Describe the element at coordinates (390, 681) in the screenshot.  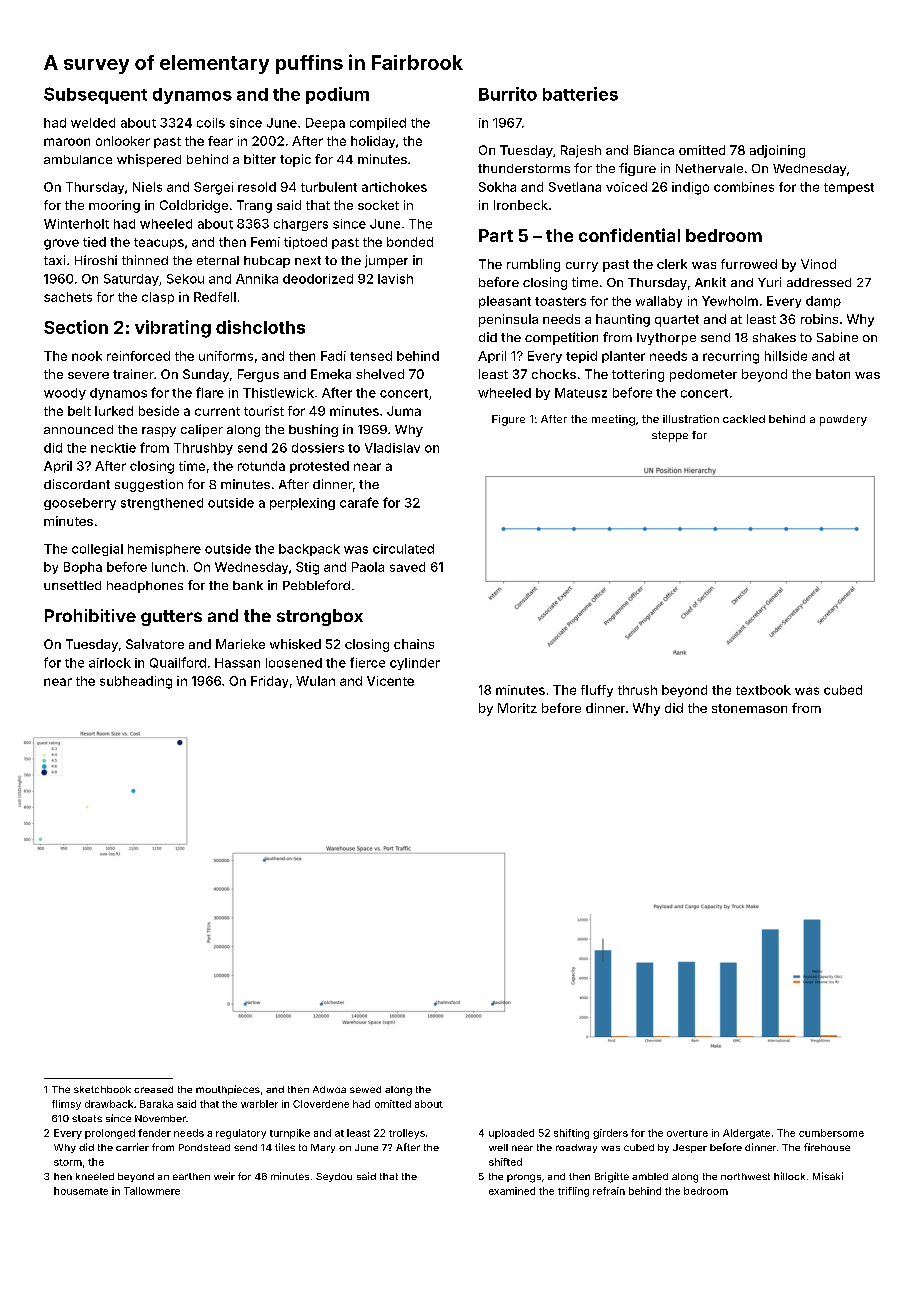
I see `Vicente` at that location.
